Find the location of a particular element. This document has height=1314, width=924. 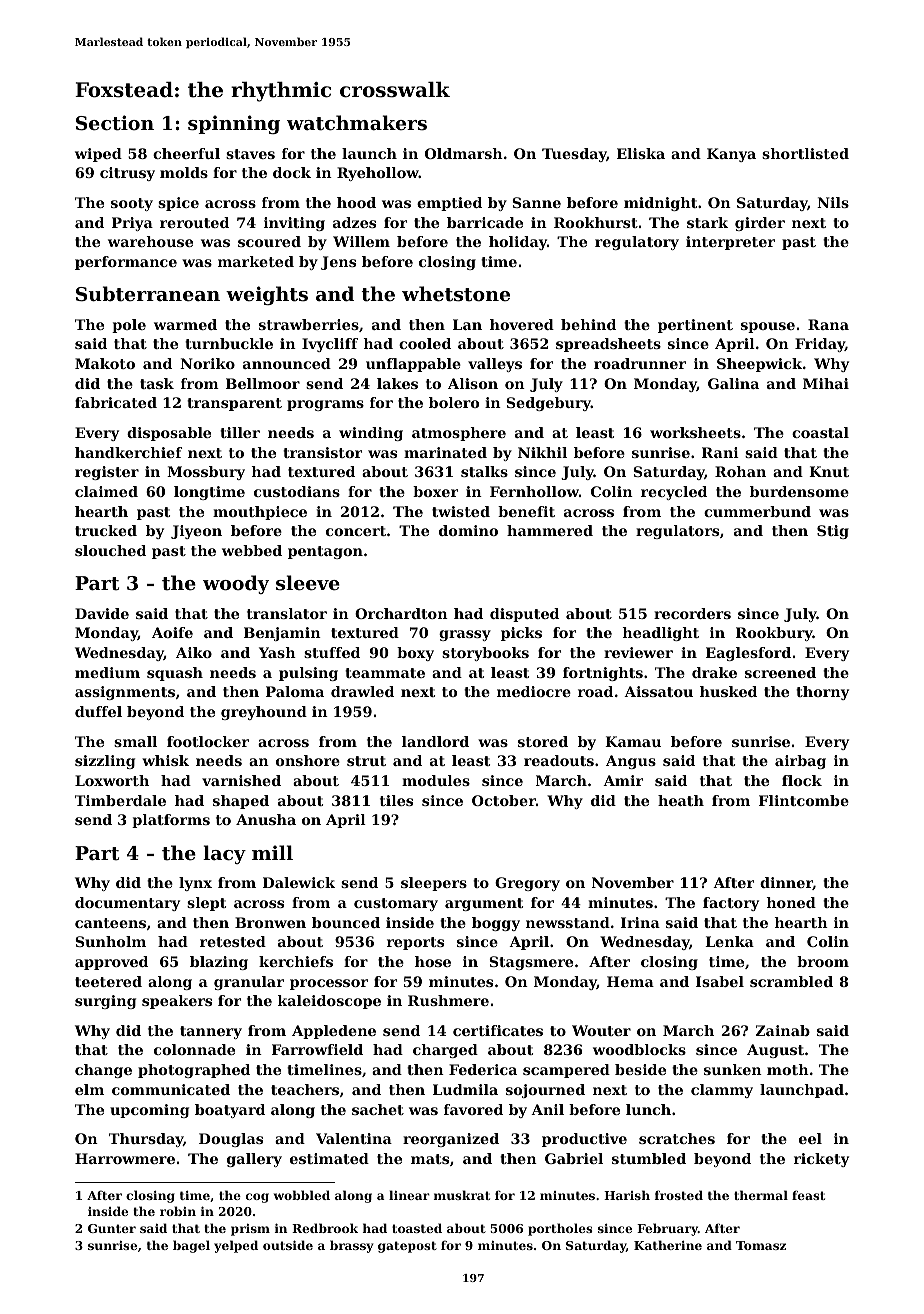

Oldmarsh is located at coordinates (464, 153).
